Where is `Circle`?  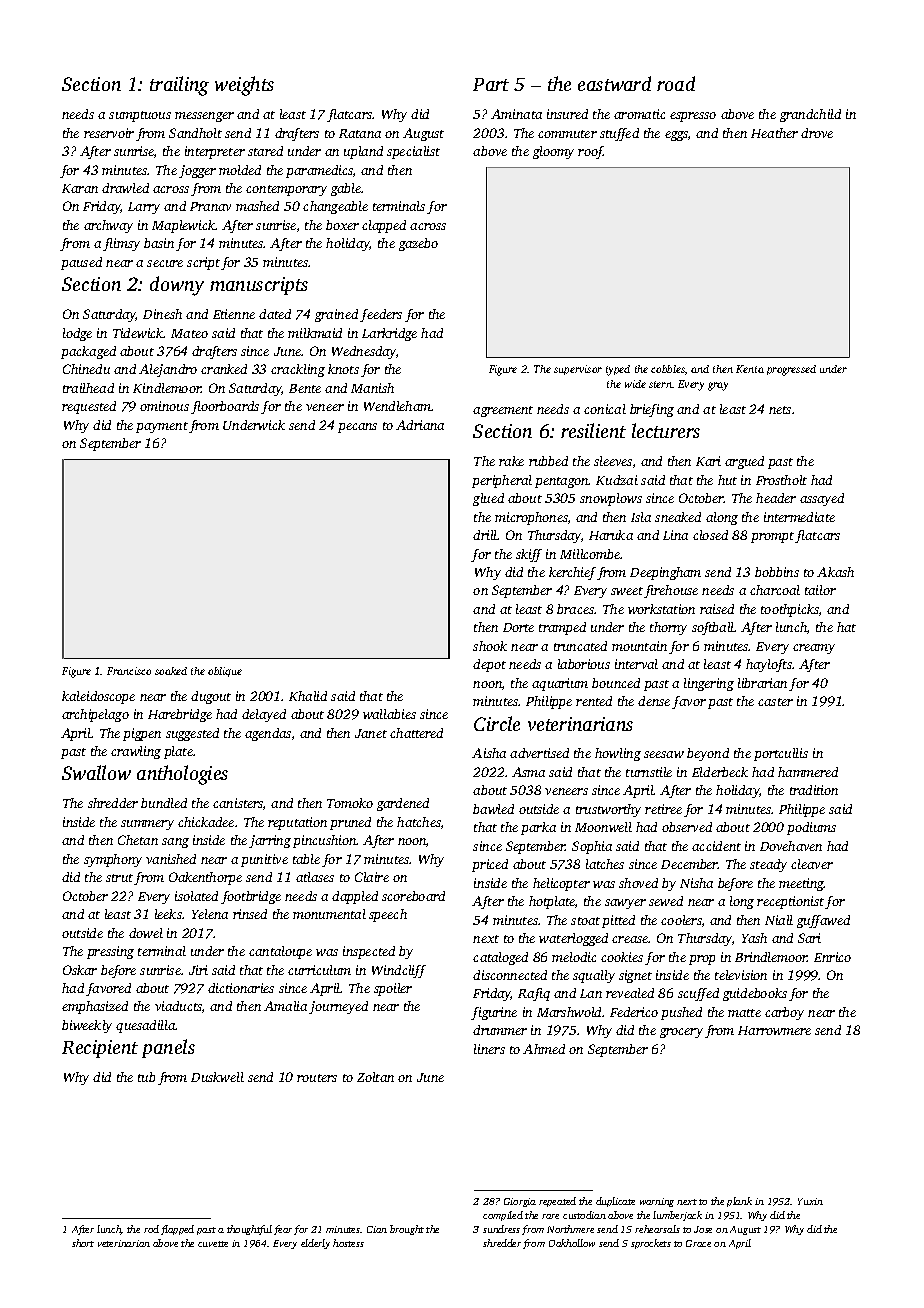
Circle is located at coordinates (497, 723).
